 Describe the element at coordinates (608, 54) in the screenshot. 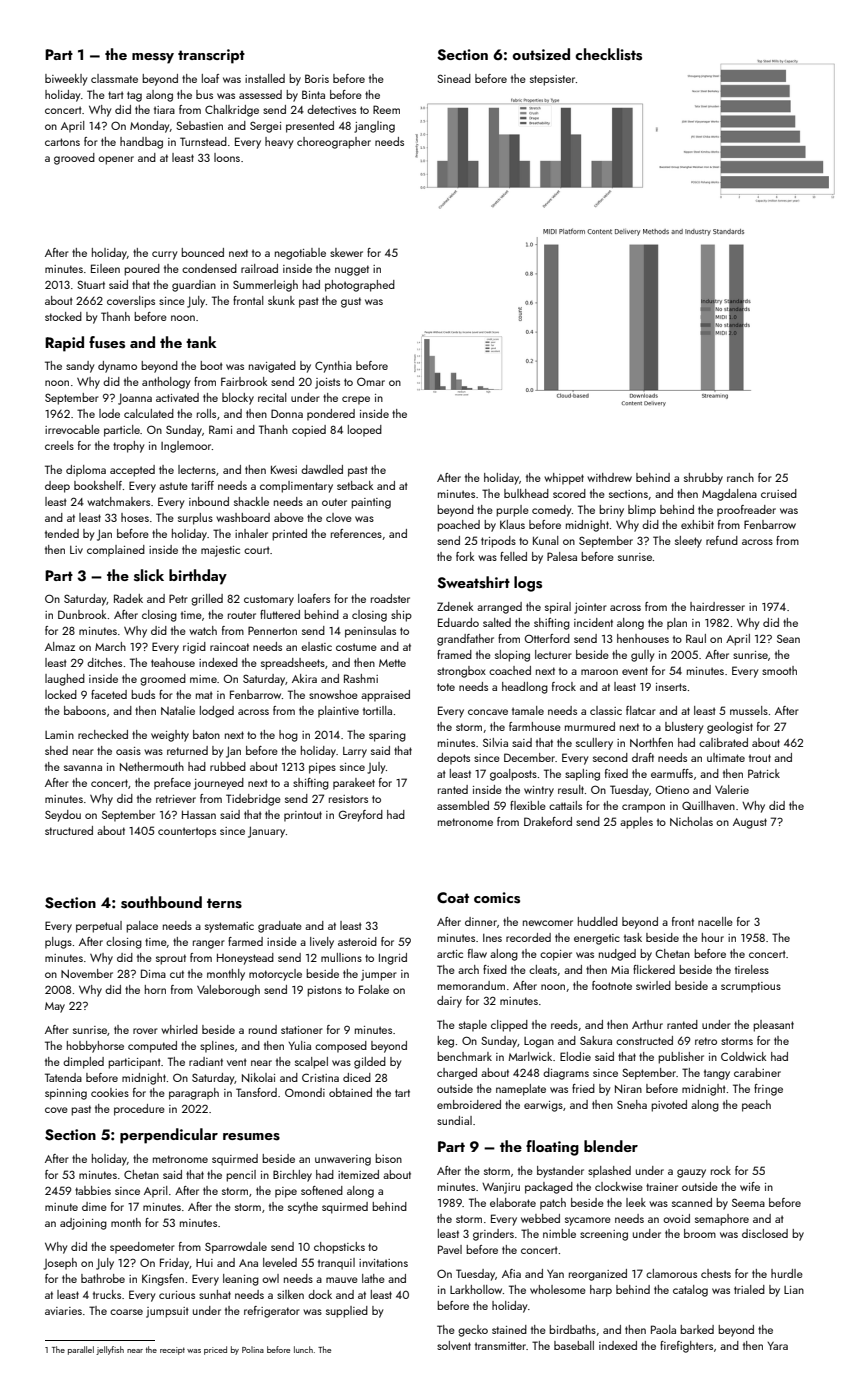

I see `checklists` at that location.
